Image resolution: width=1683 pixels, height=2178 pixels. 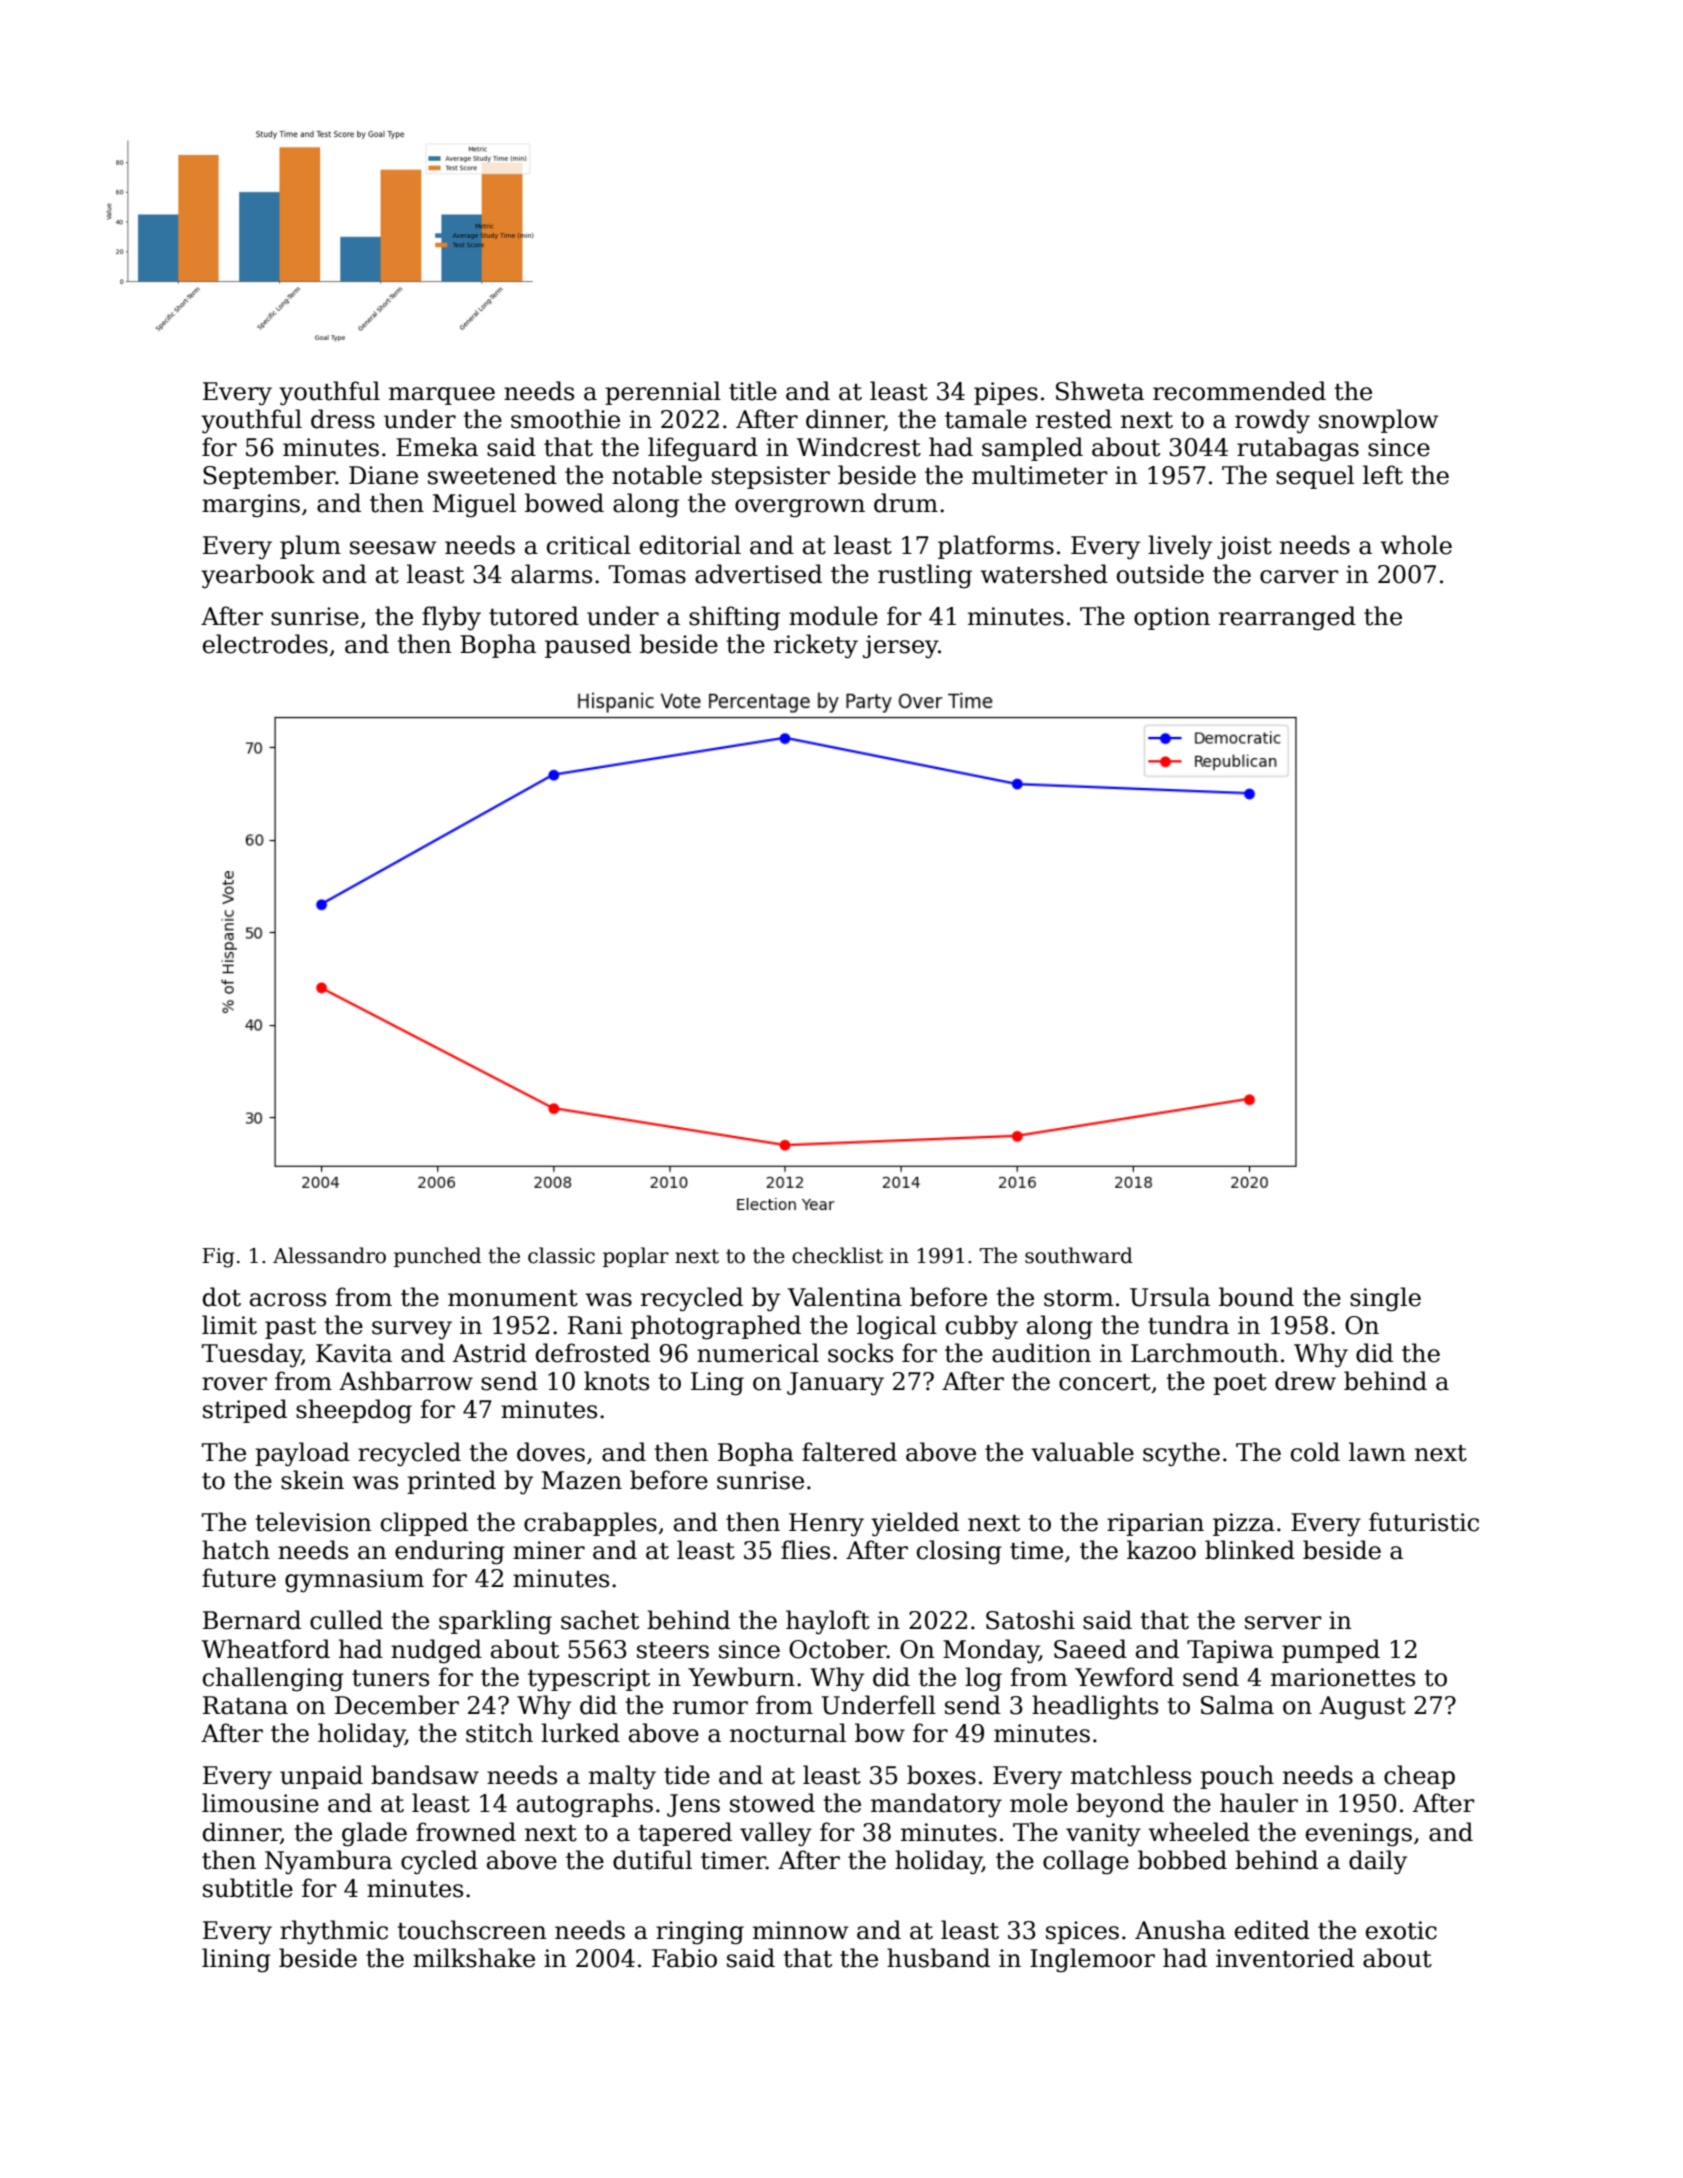 I want to click on margins, so click(x=251, y=506).
